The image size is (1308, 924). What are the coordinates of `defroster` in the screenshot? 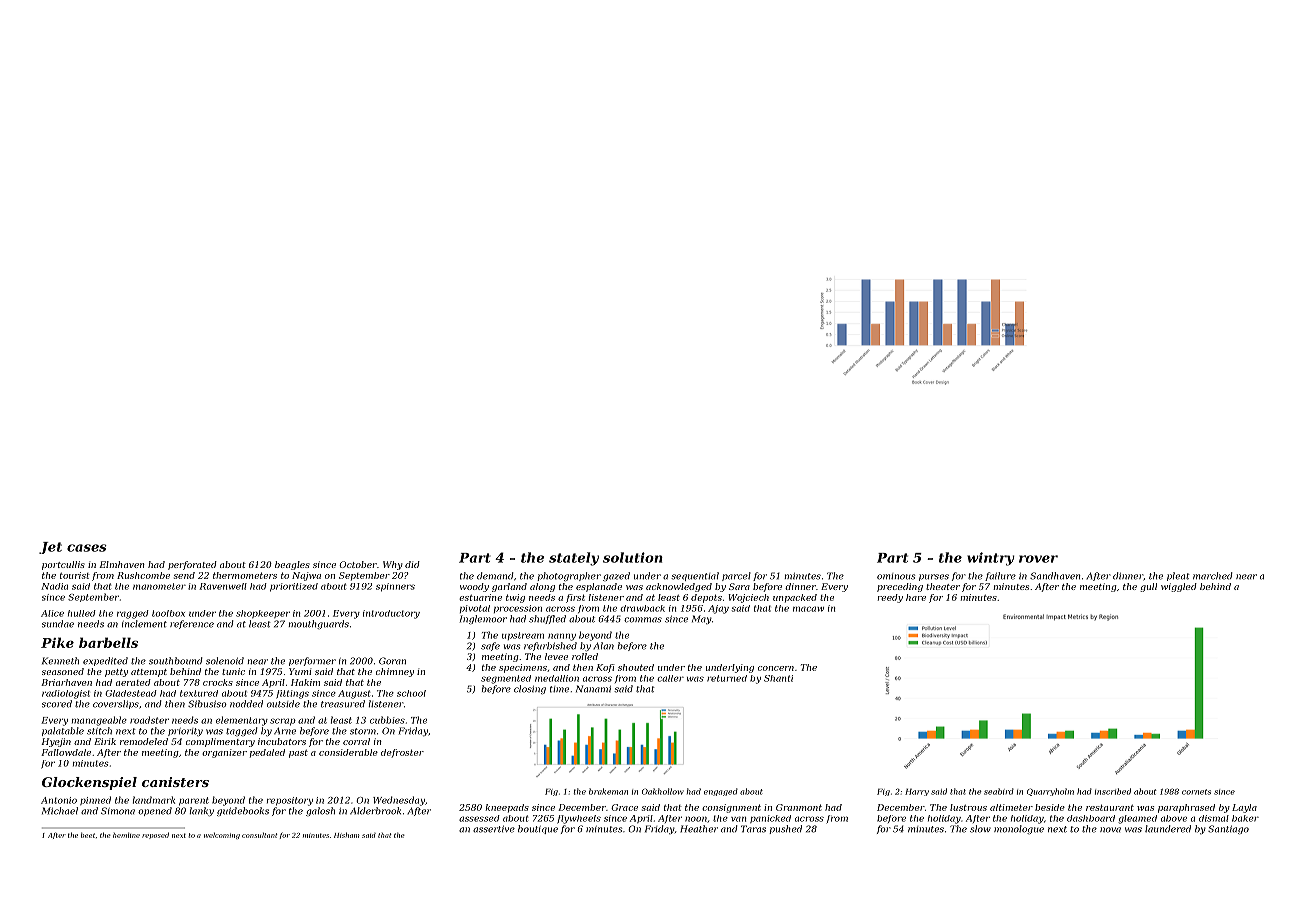 It's located at (402, 753).
